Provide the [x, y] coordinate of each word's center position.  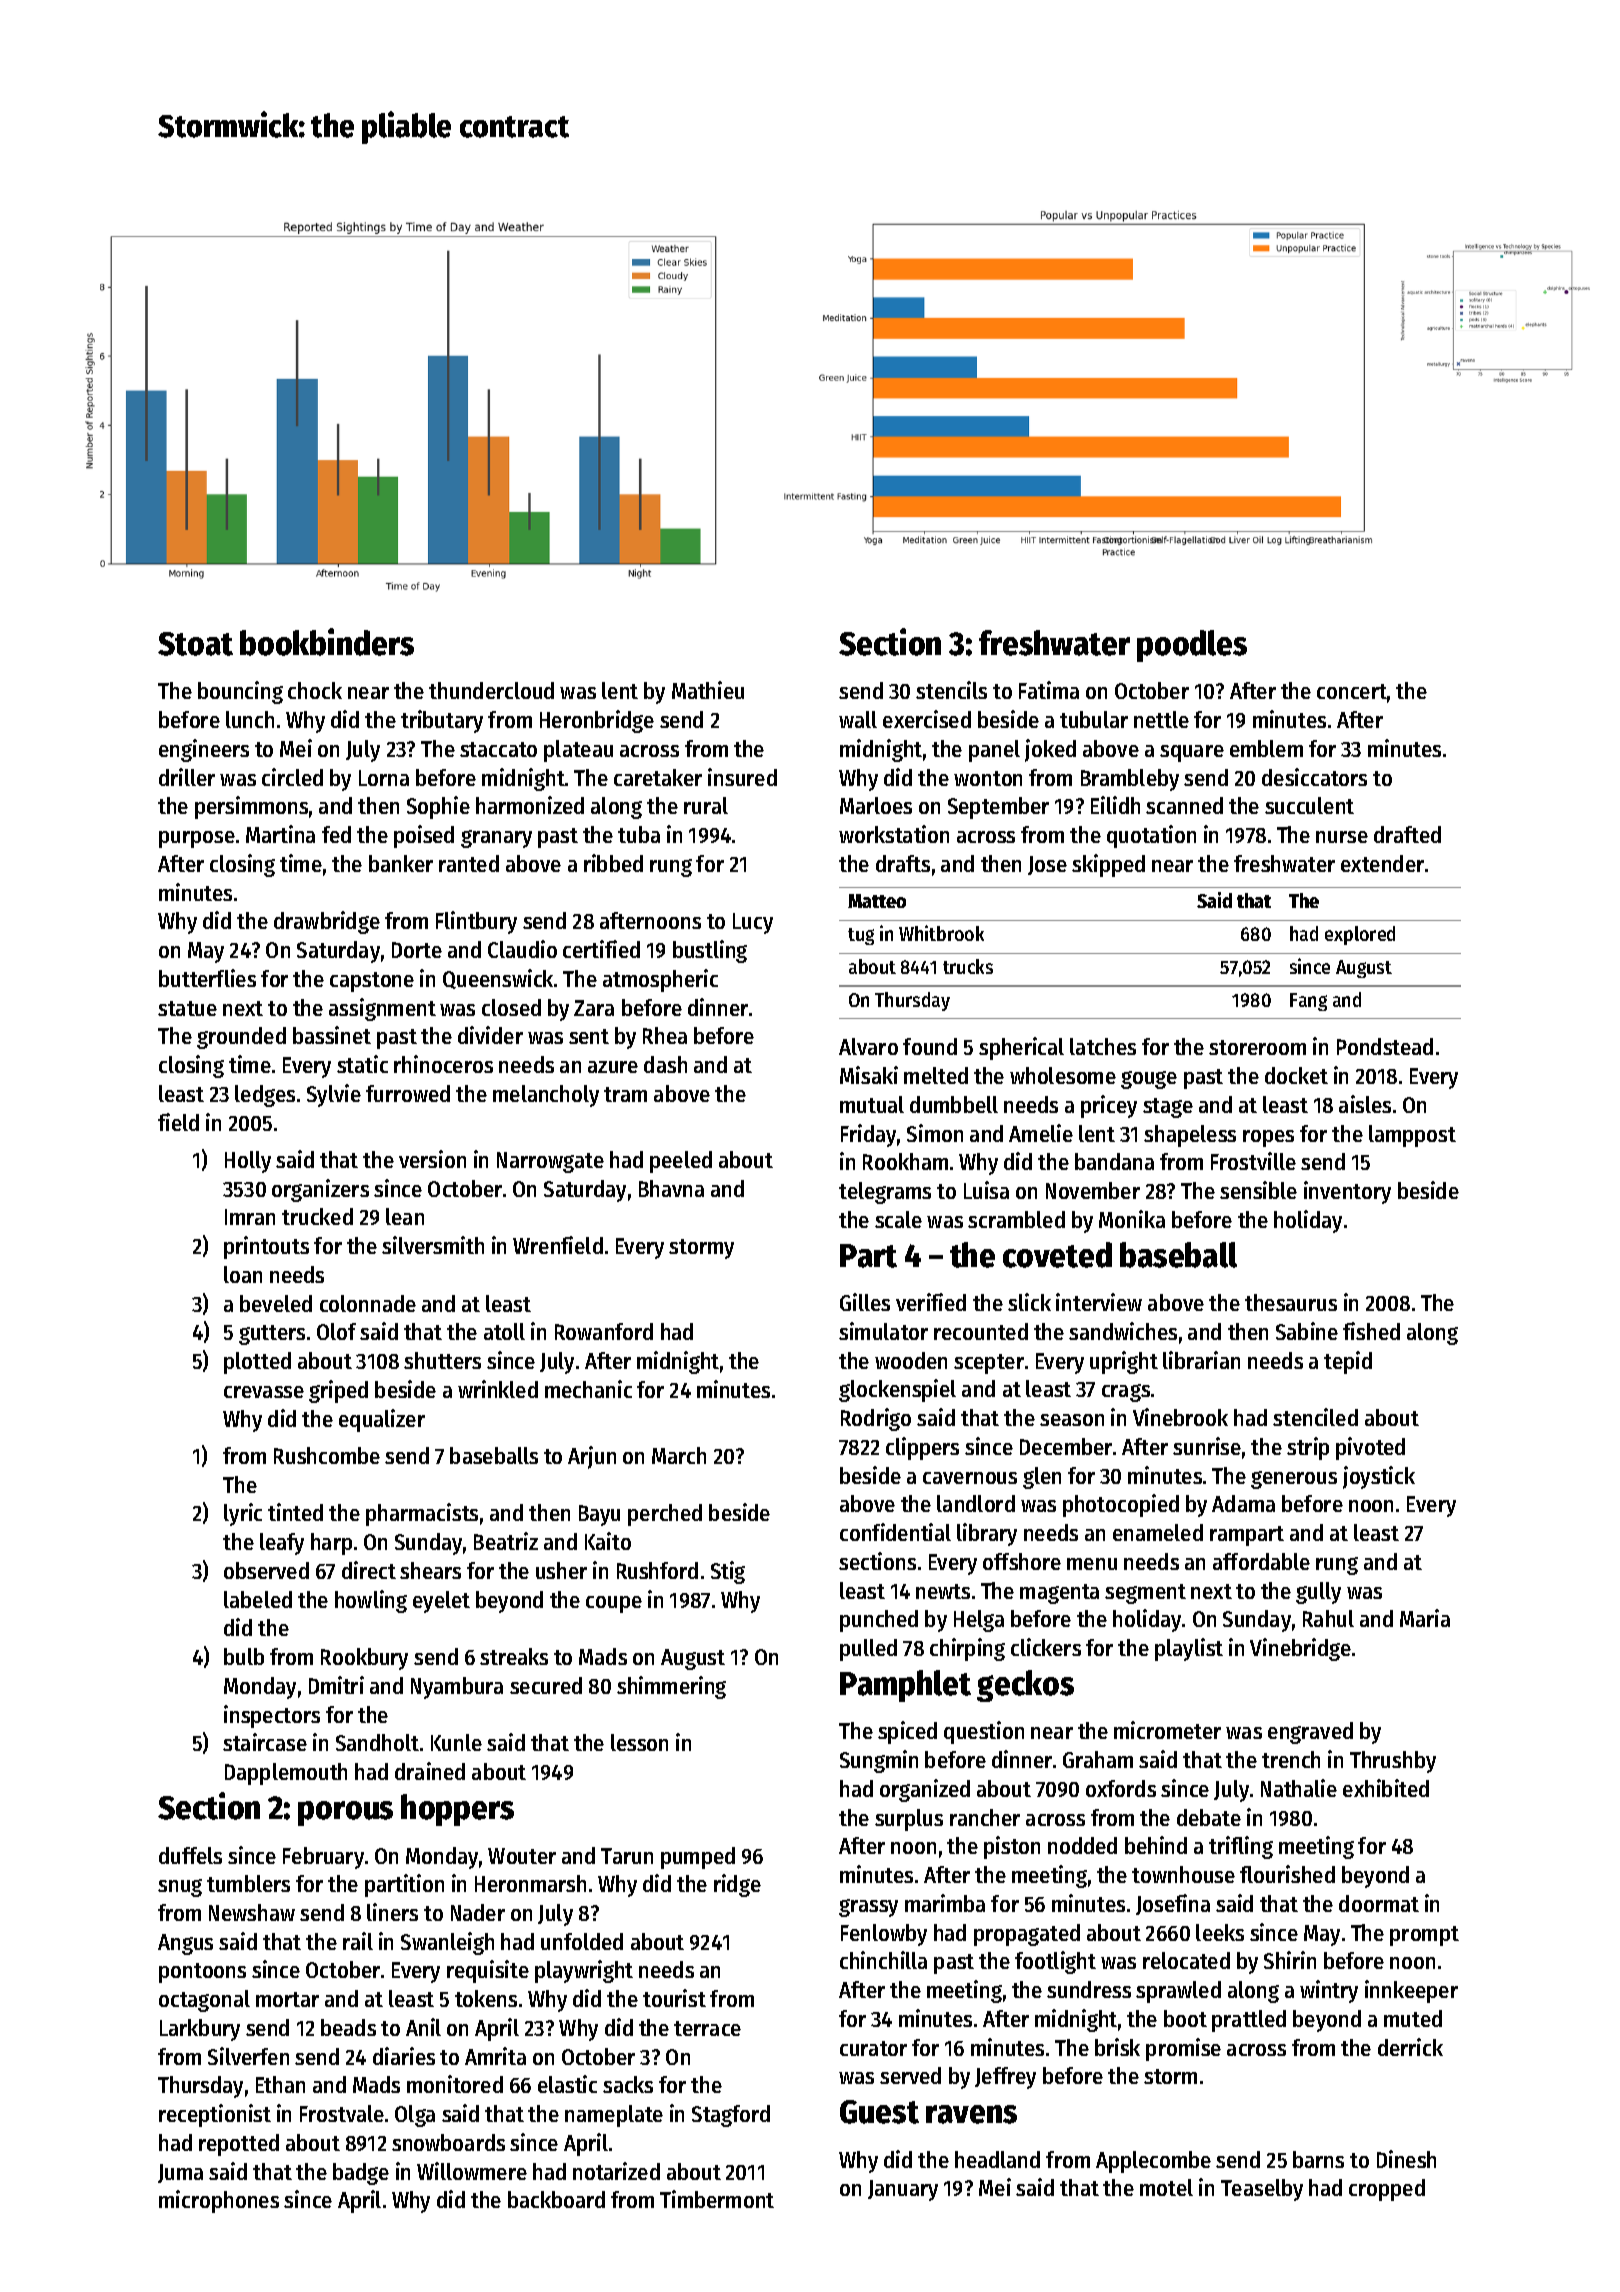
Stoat [195, 644]
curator [873, 2048]
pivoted [1370, 1448]
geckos [1025, 1686]
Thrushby [1393, 1762]
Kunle [456, 1742]
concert [1352, 691]
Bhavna [671, 1188]
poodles [1192, 646]
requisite [488, 1971]
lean [405, 1216]
